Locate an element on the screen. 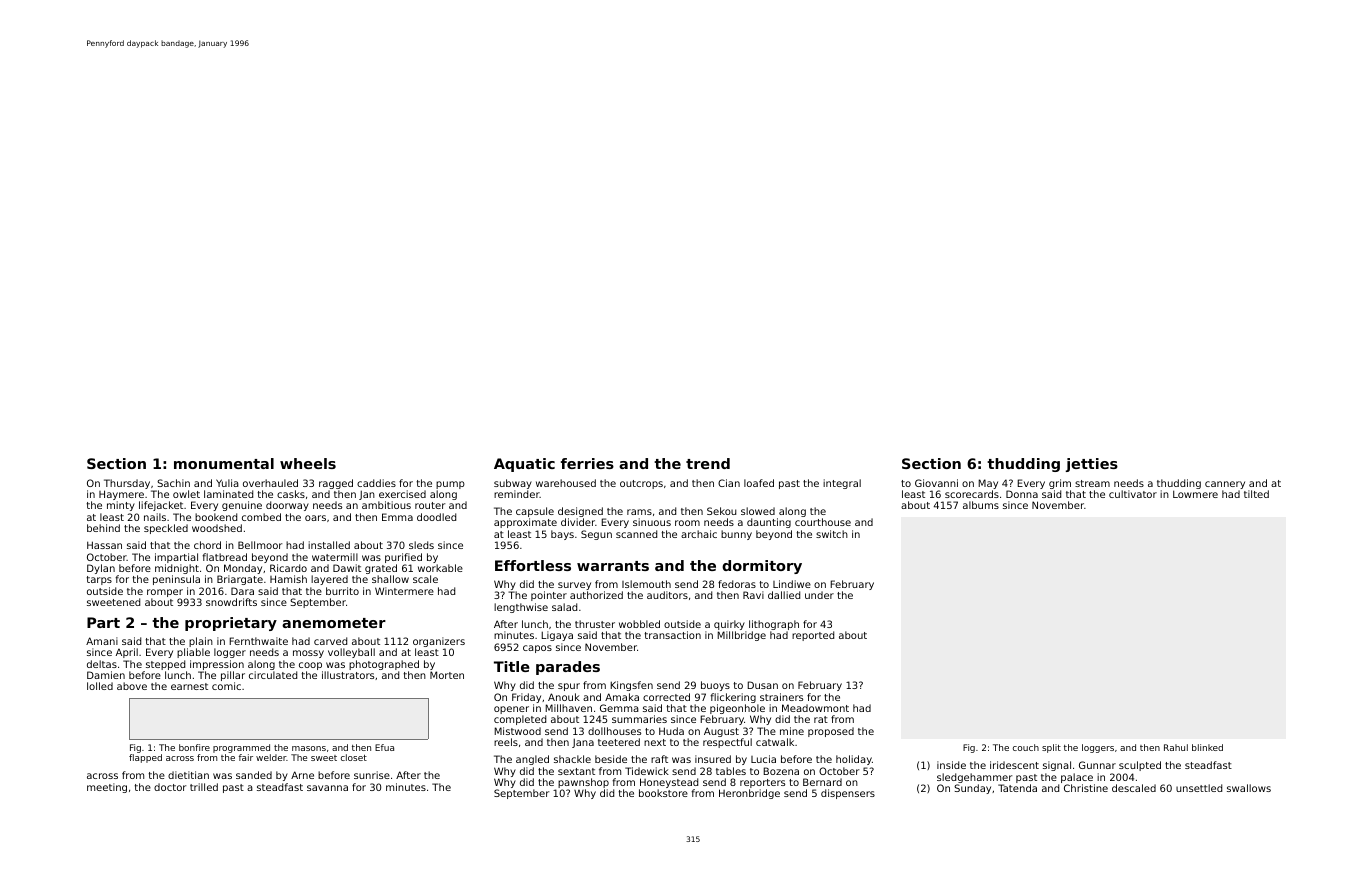 This screenshot has height=887, width=1372. albums is located at coordinates (981, 505).
